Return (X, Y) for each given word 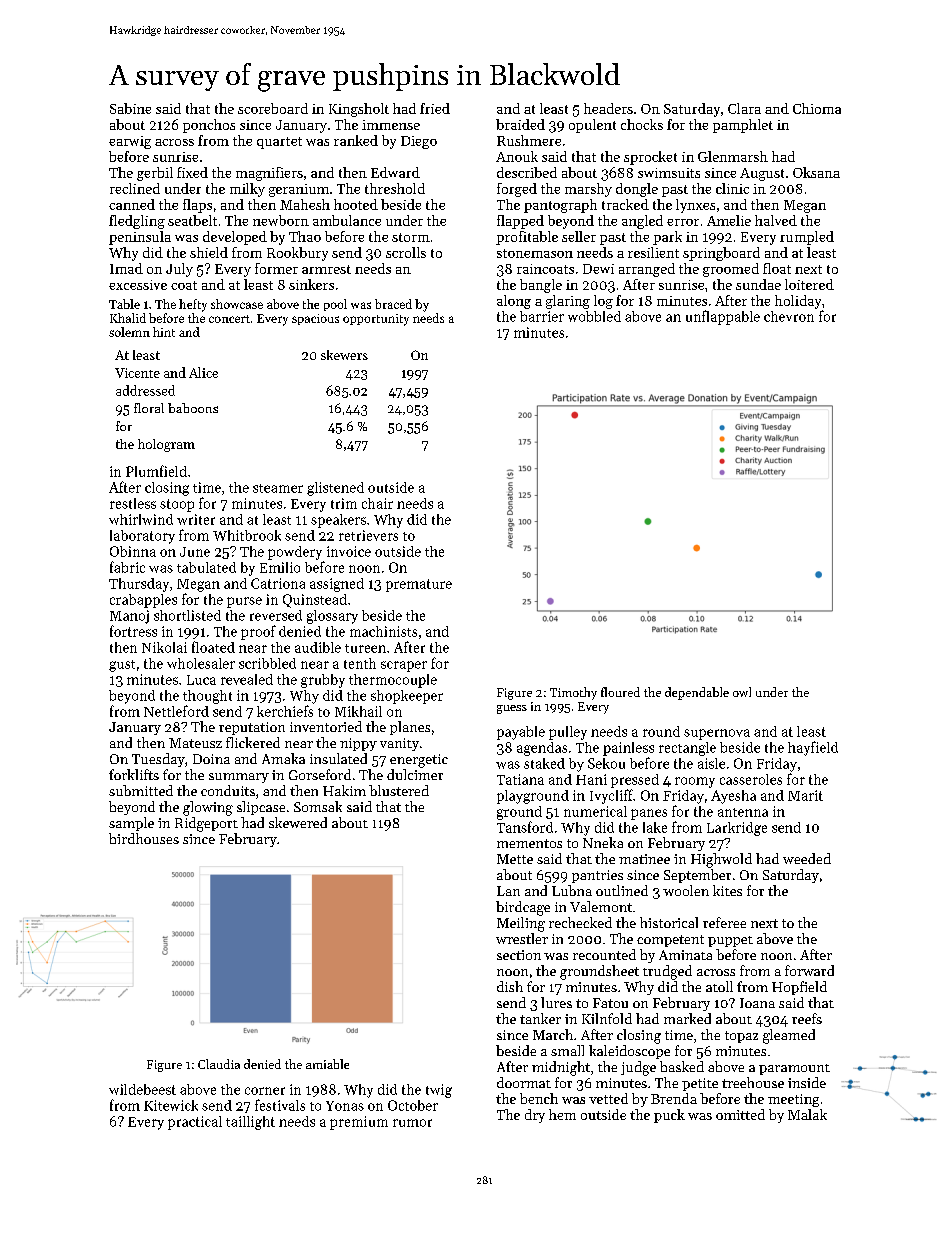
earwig (130, 142)
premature (419, 585)
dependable (697, 693)
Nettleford (176, 711)
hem (562, 1114)
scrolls (406, 252)
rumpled (807, 238)
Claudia (219, 1064)
